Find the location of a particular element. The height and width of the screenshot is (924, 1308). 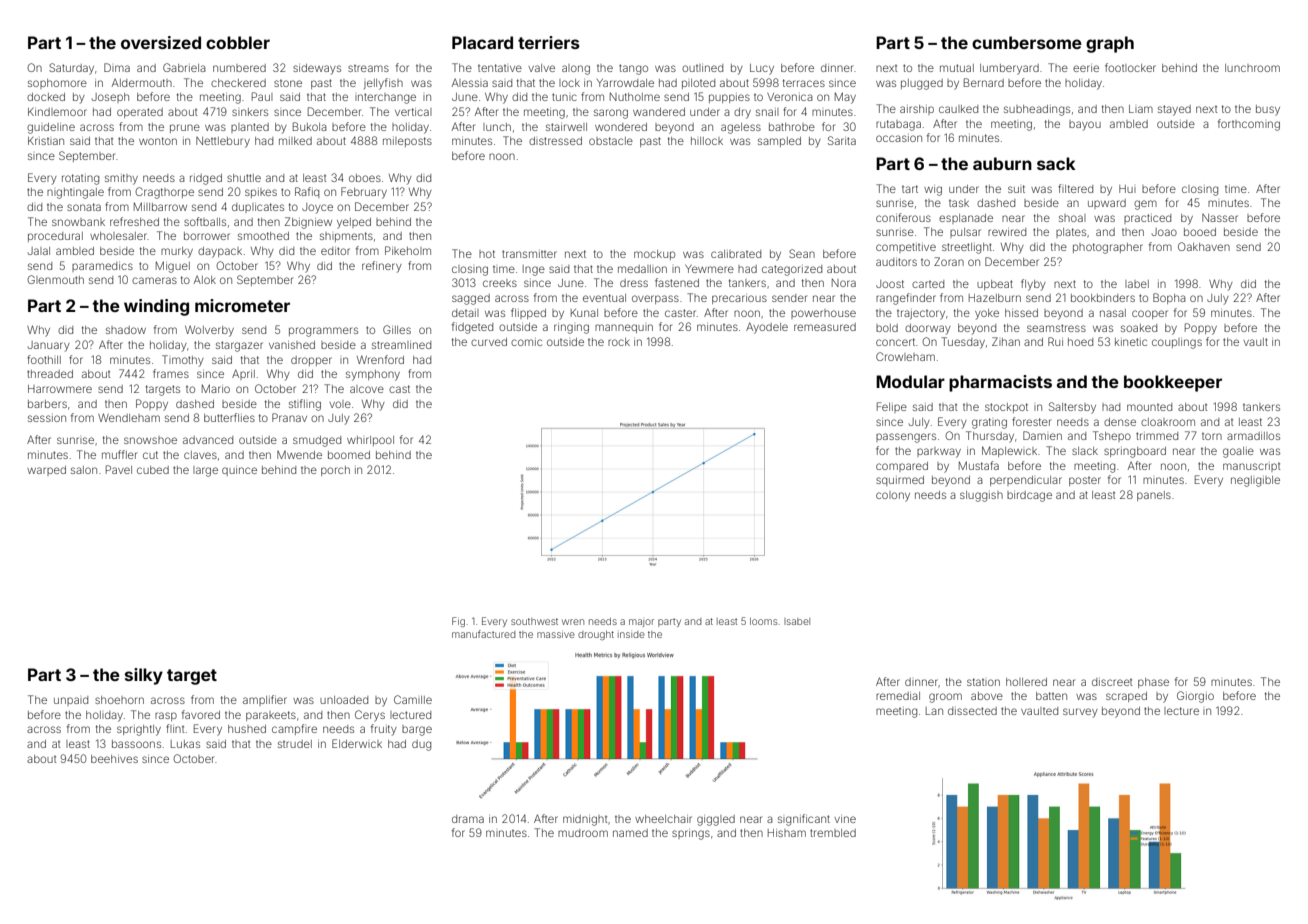

strudel is located at coordinates (295, 744).
